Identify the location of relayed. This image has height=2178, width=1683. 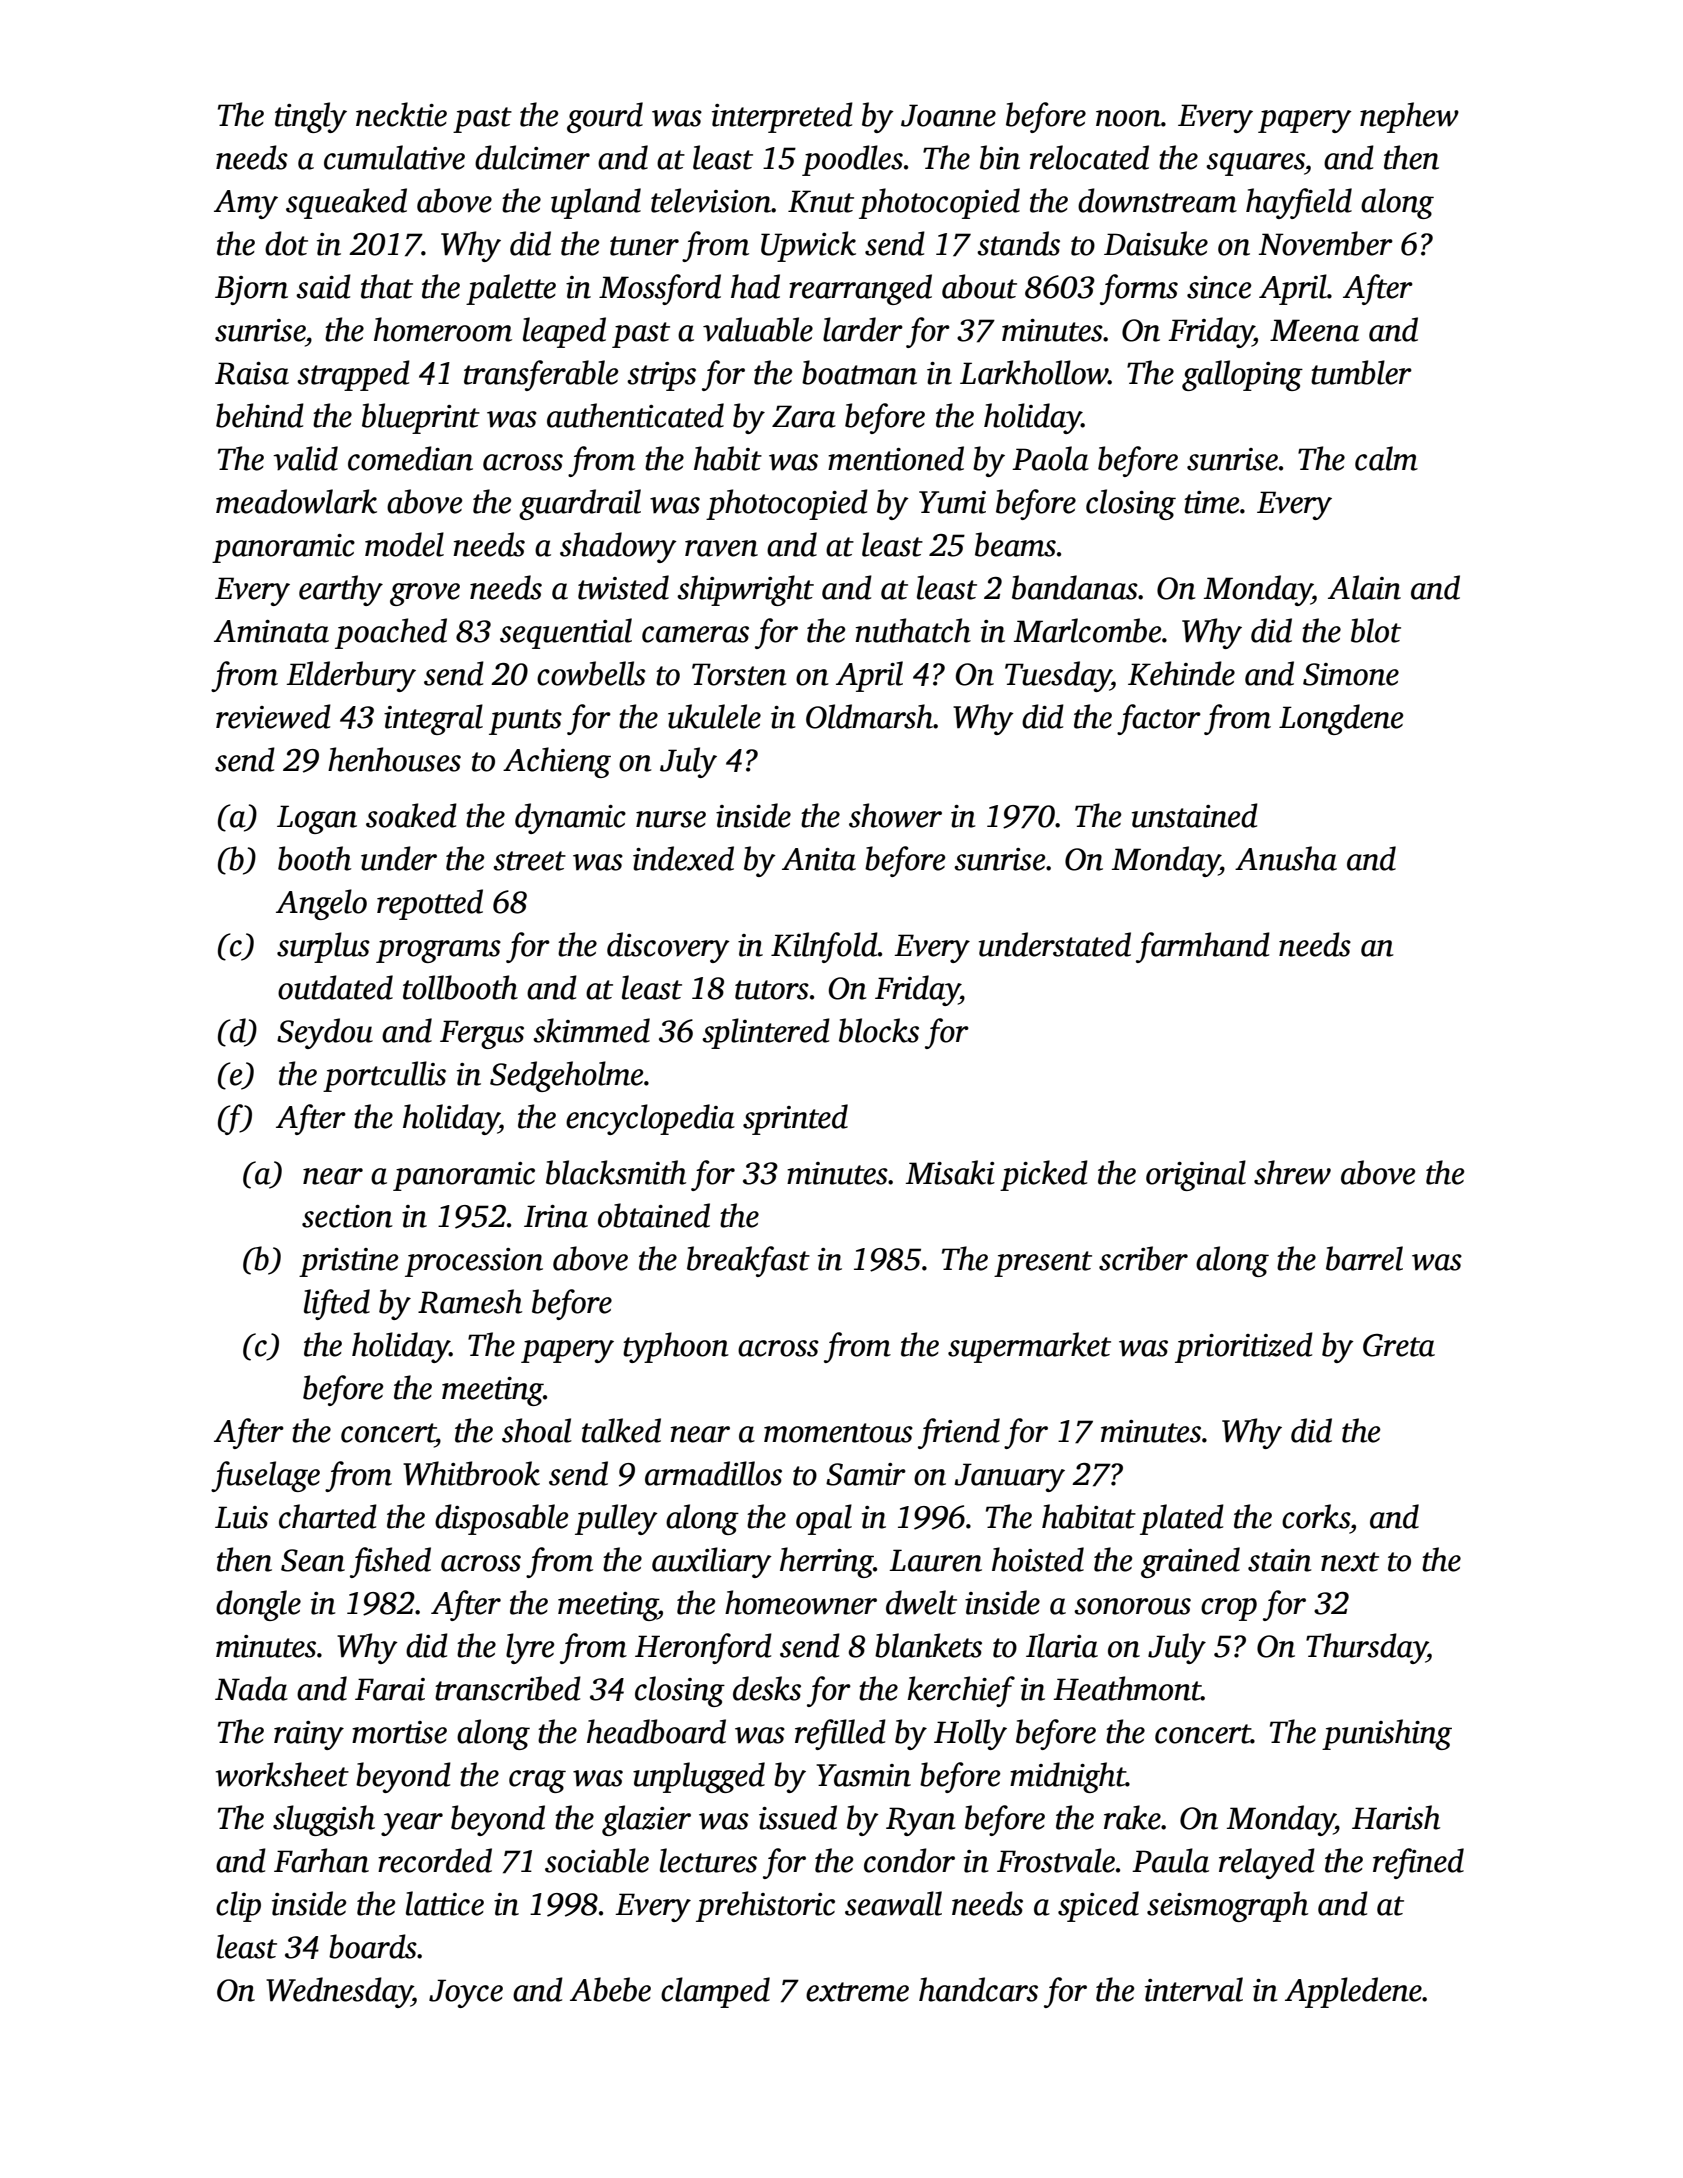
(1267, 1863).
